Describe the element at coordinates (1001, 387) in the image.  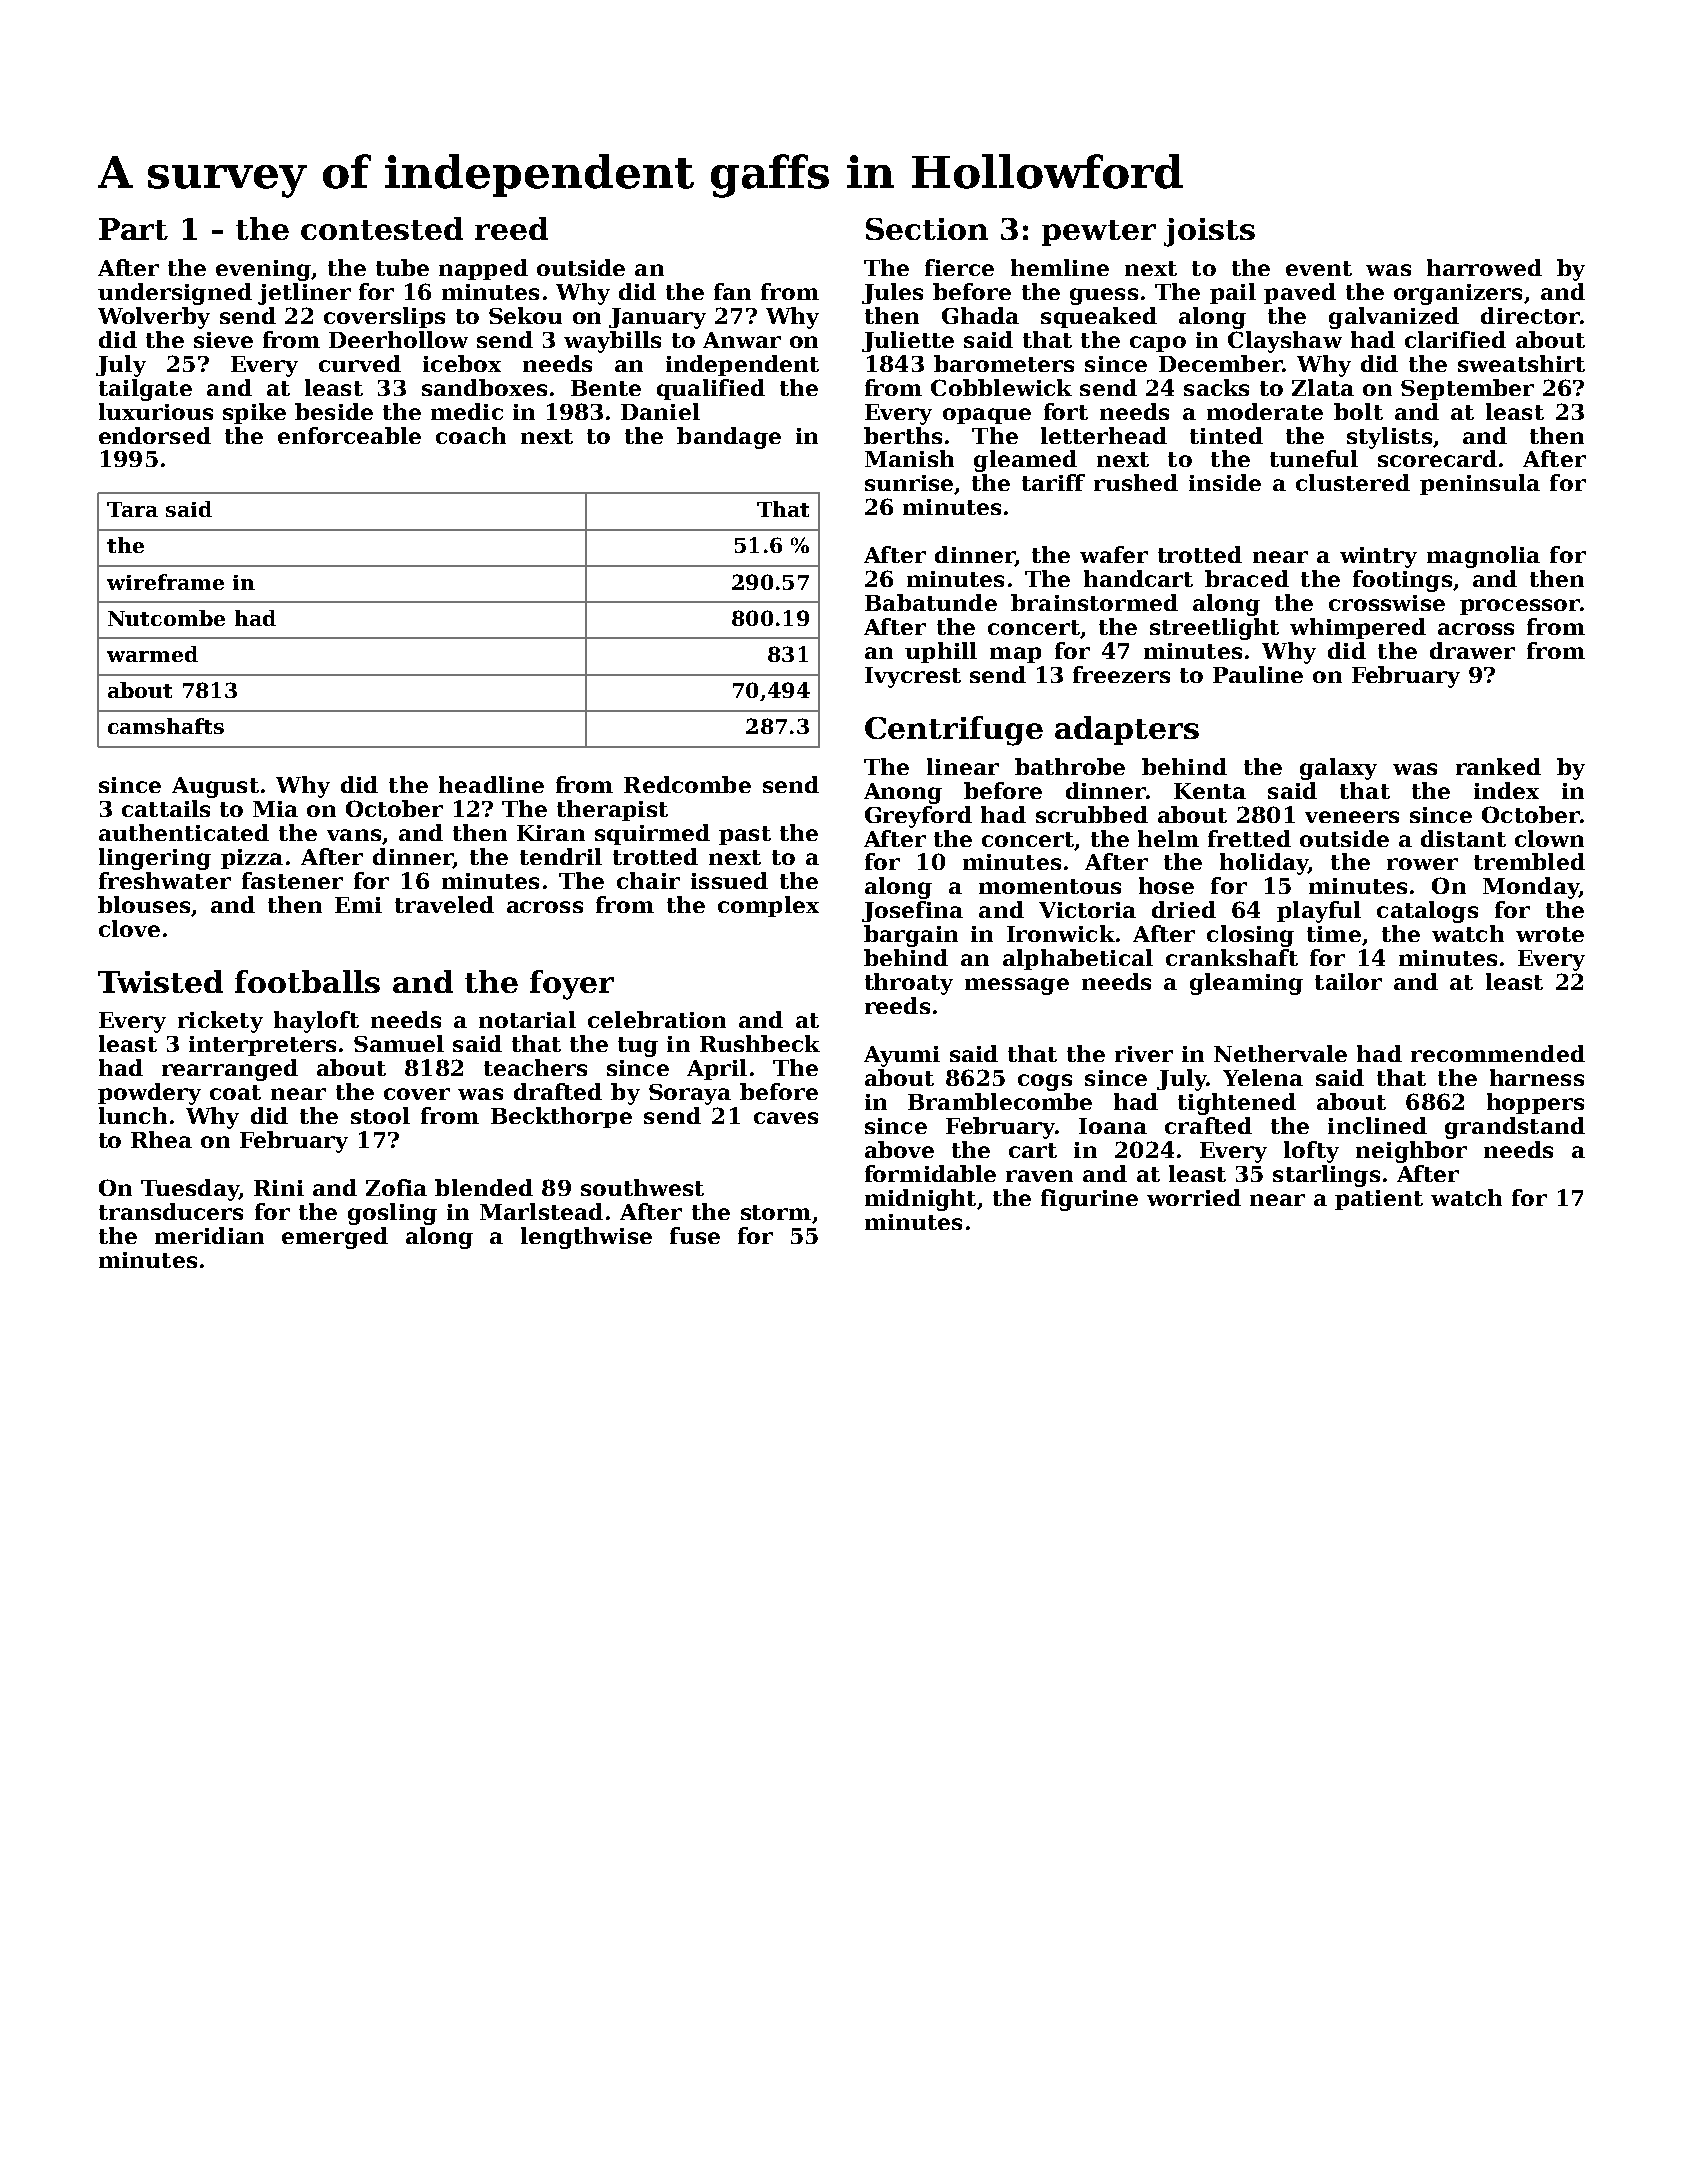
I see `Cobblewick` at that location.
